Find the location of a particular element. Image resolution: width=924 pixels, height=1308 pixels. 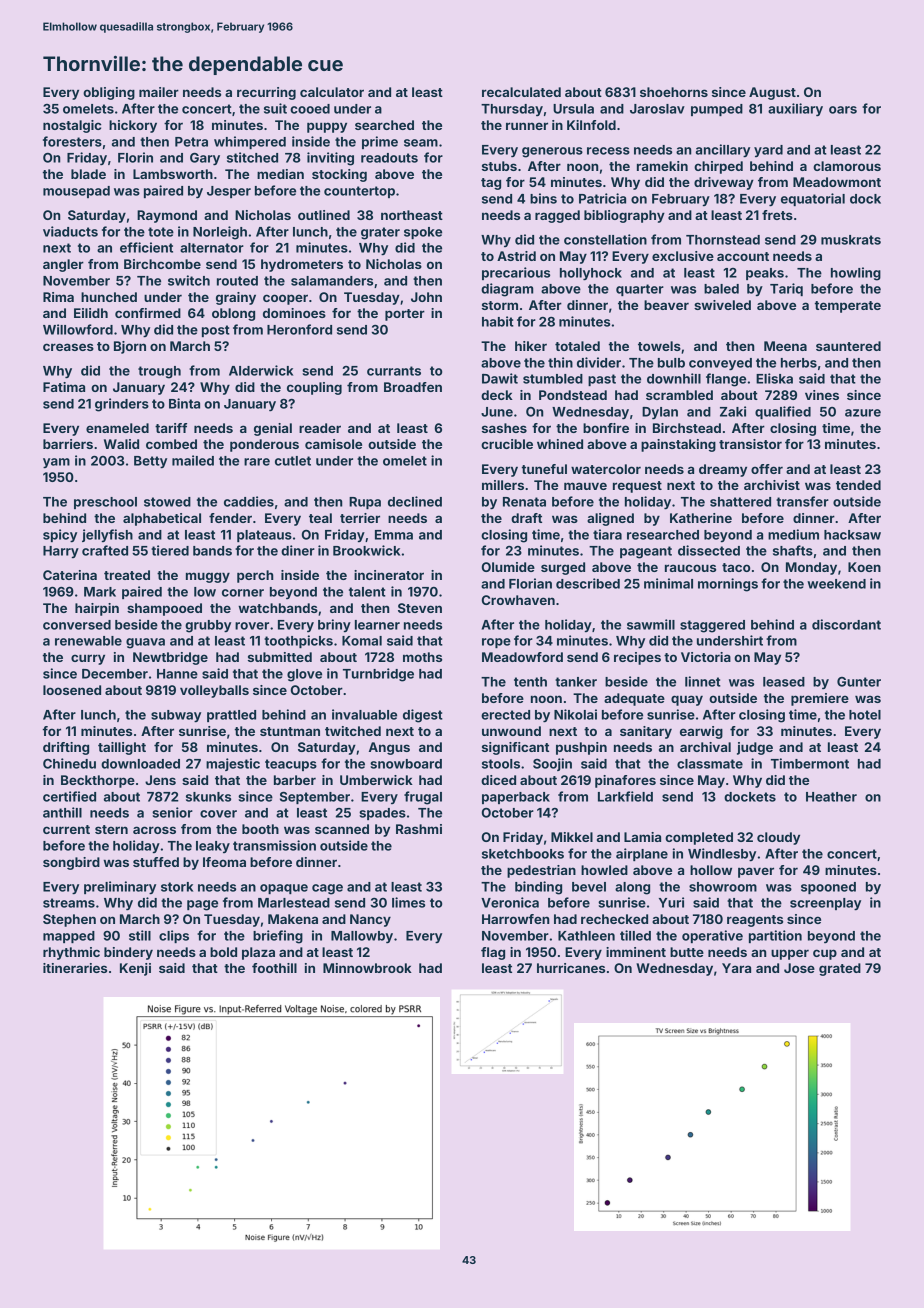

Veronica is located at coordinates (510, 902).
